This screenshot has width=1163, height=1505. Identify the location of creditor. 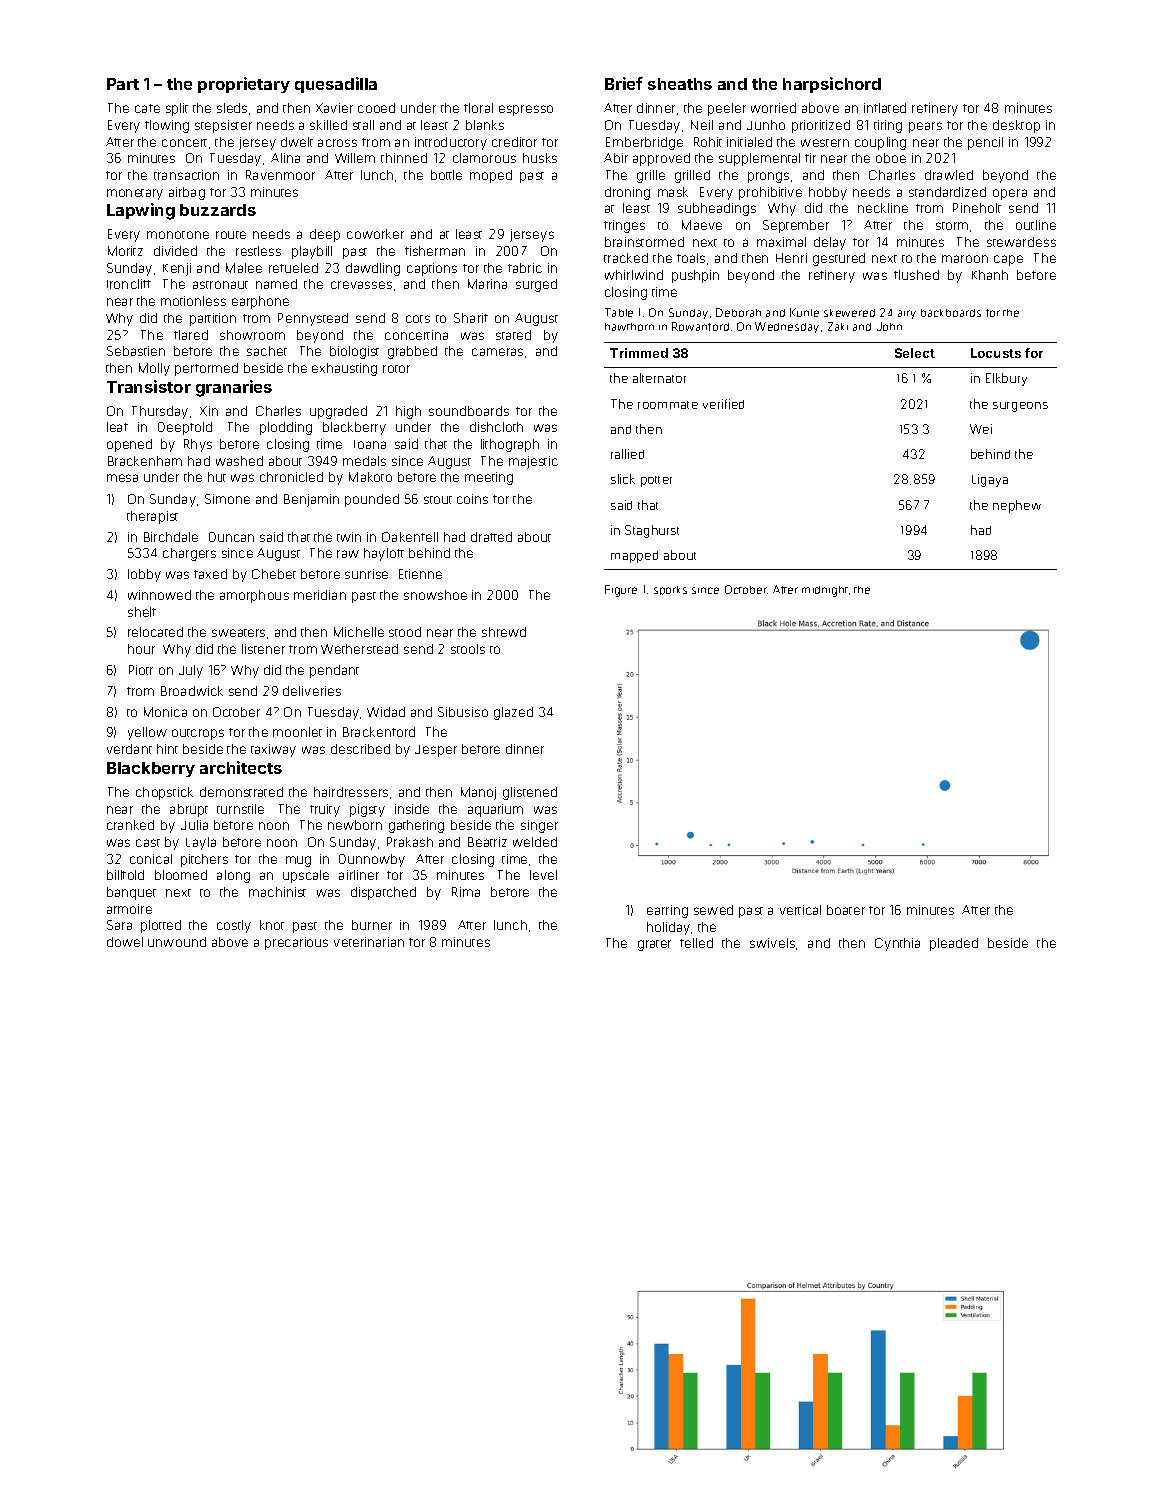
(514, 142).
